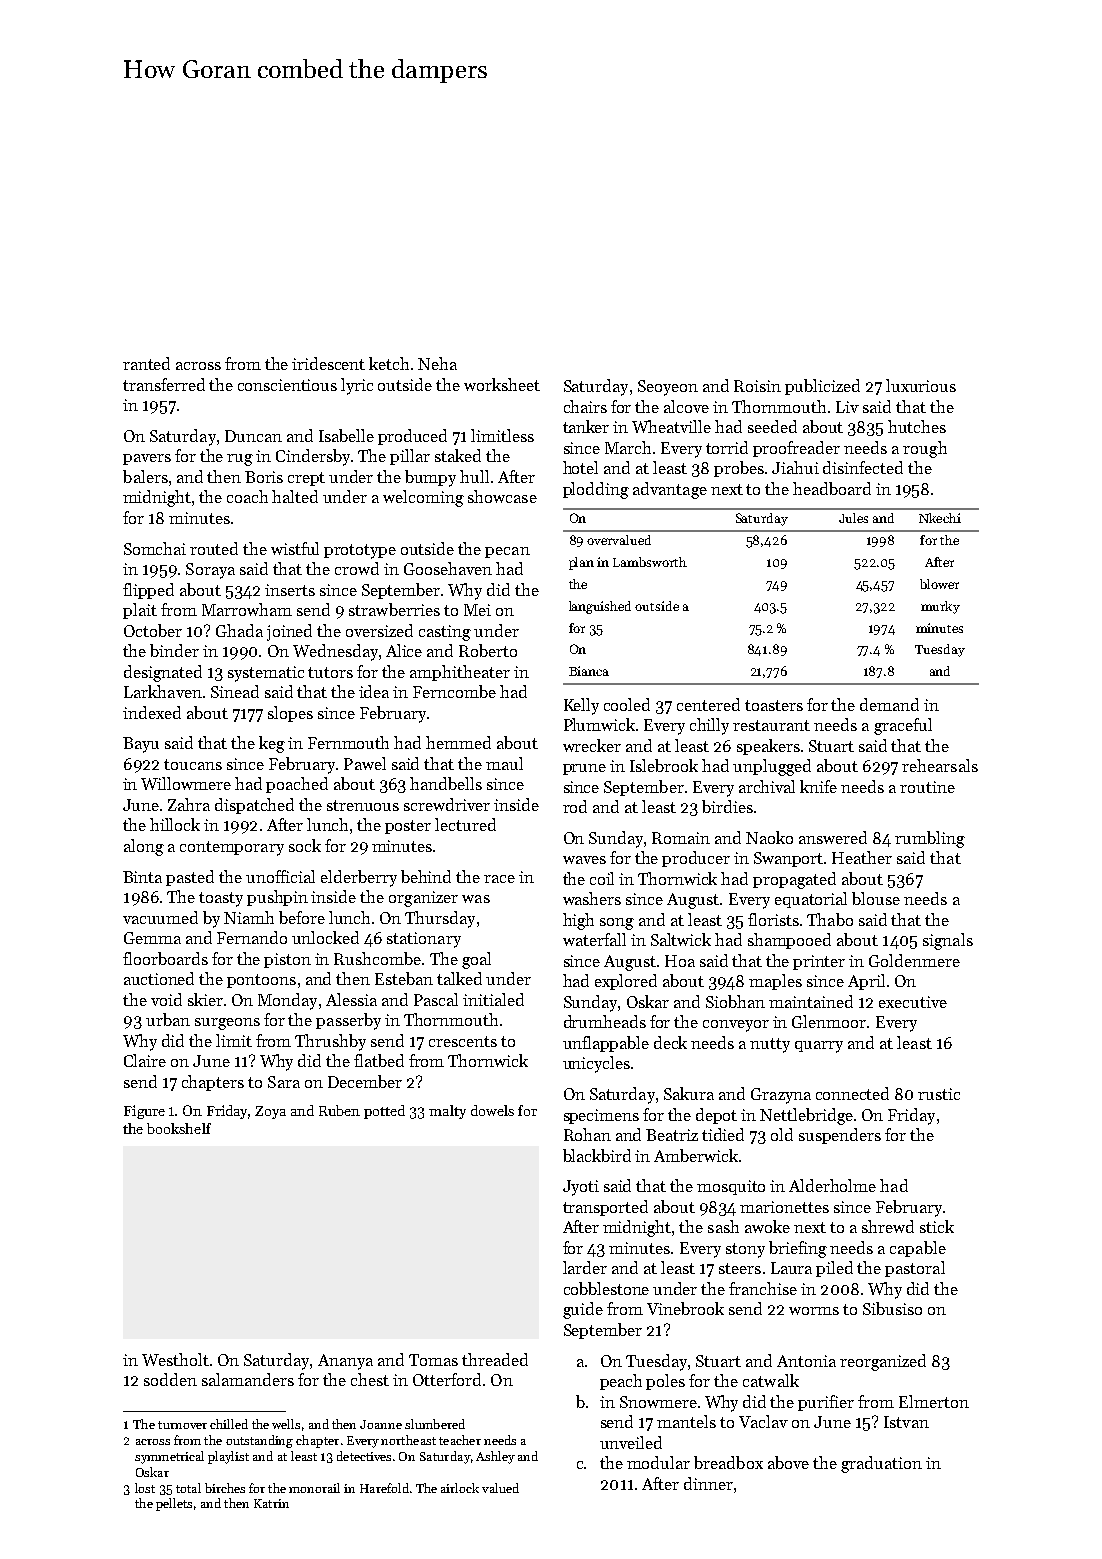  I want to click on maul, so click(504, 763).
